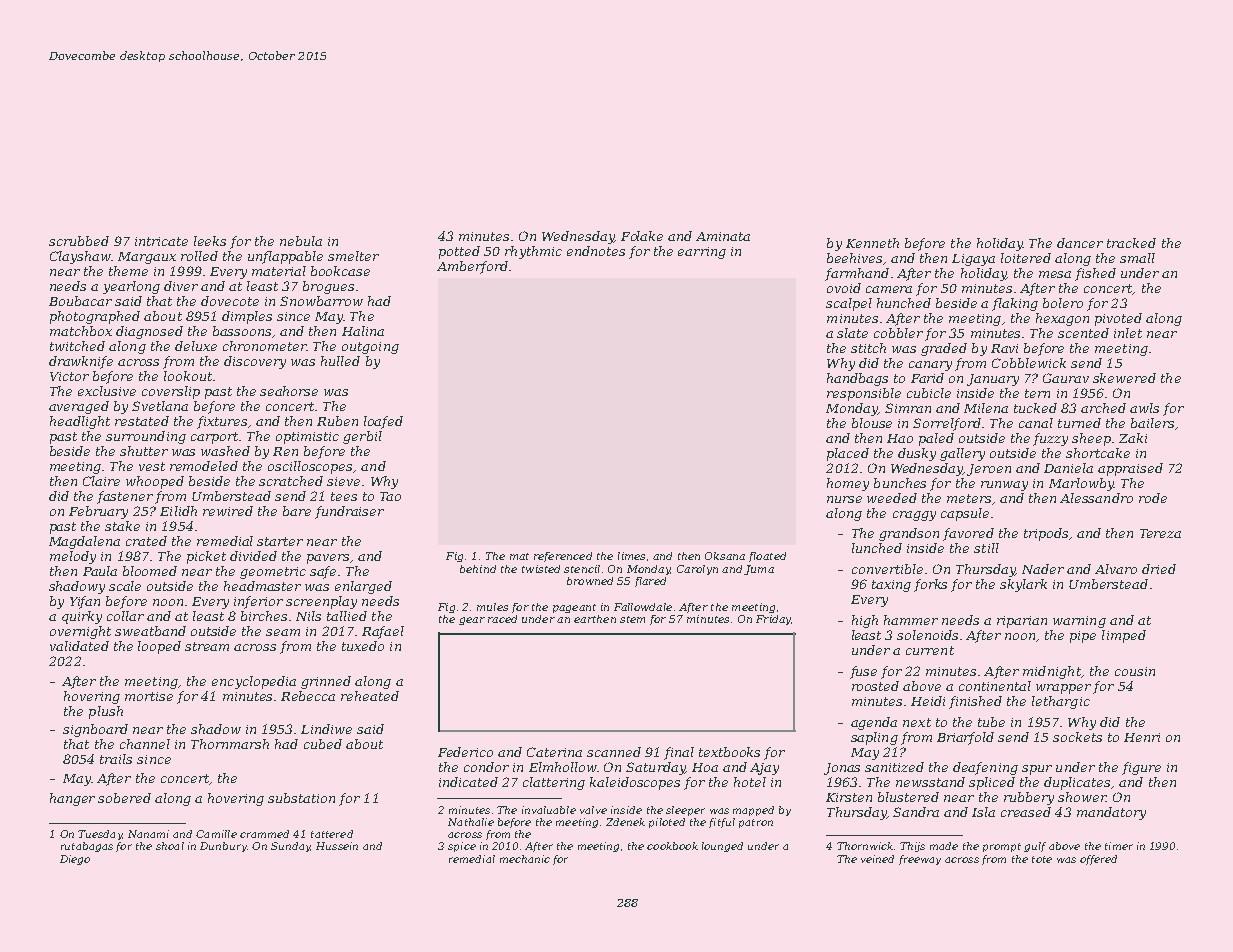  What do you see at coordinates (872, 423) in the document?
I see `blouse` at bounding box center [872, 423].
